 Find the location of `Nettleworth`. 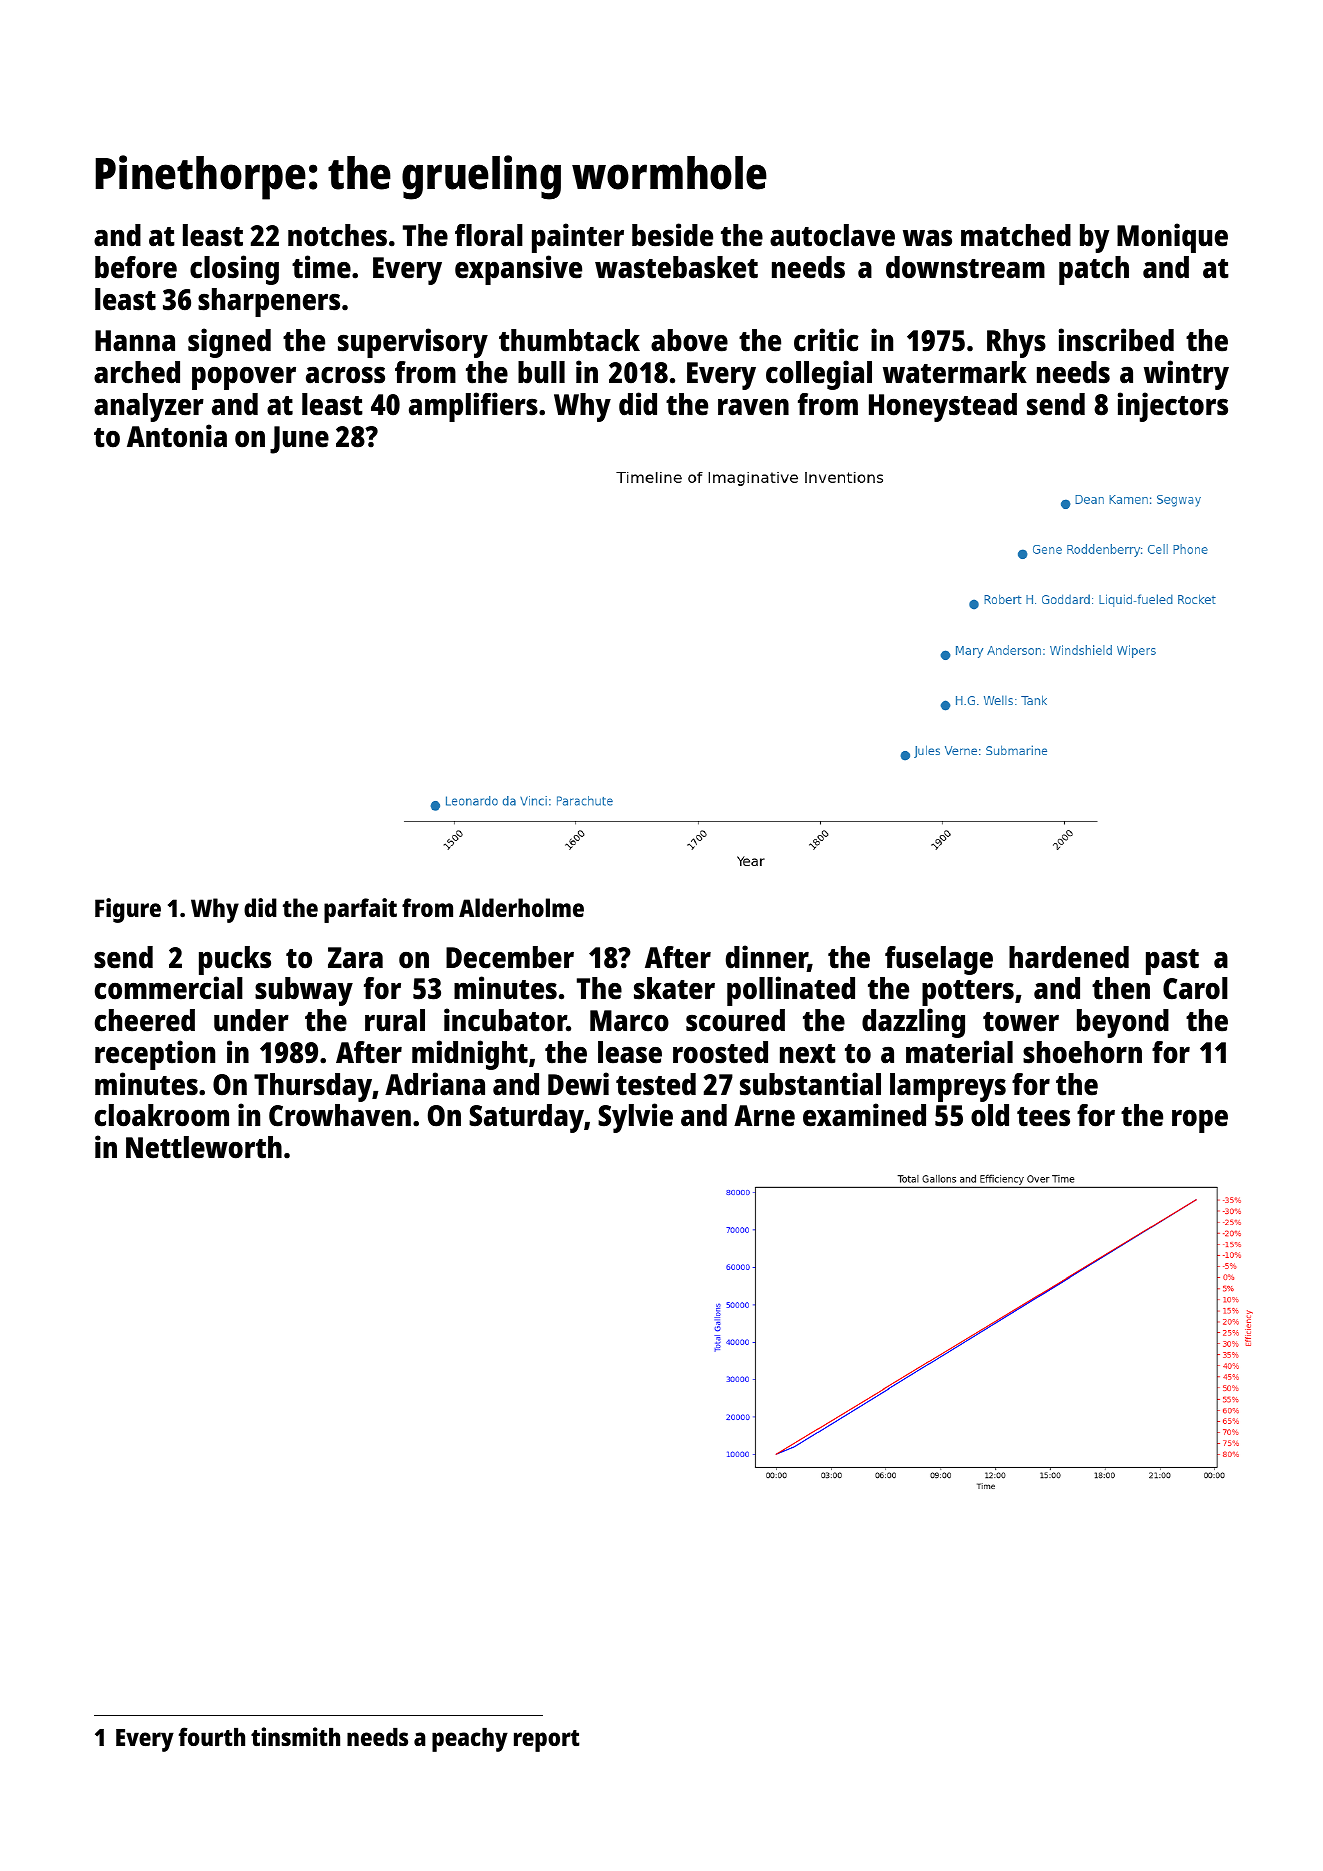

Nettleworth is located at coordinates (204, 1147).
